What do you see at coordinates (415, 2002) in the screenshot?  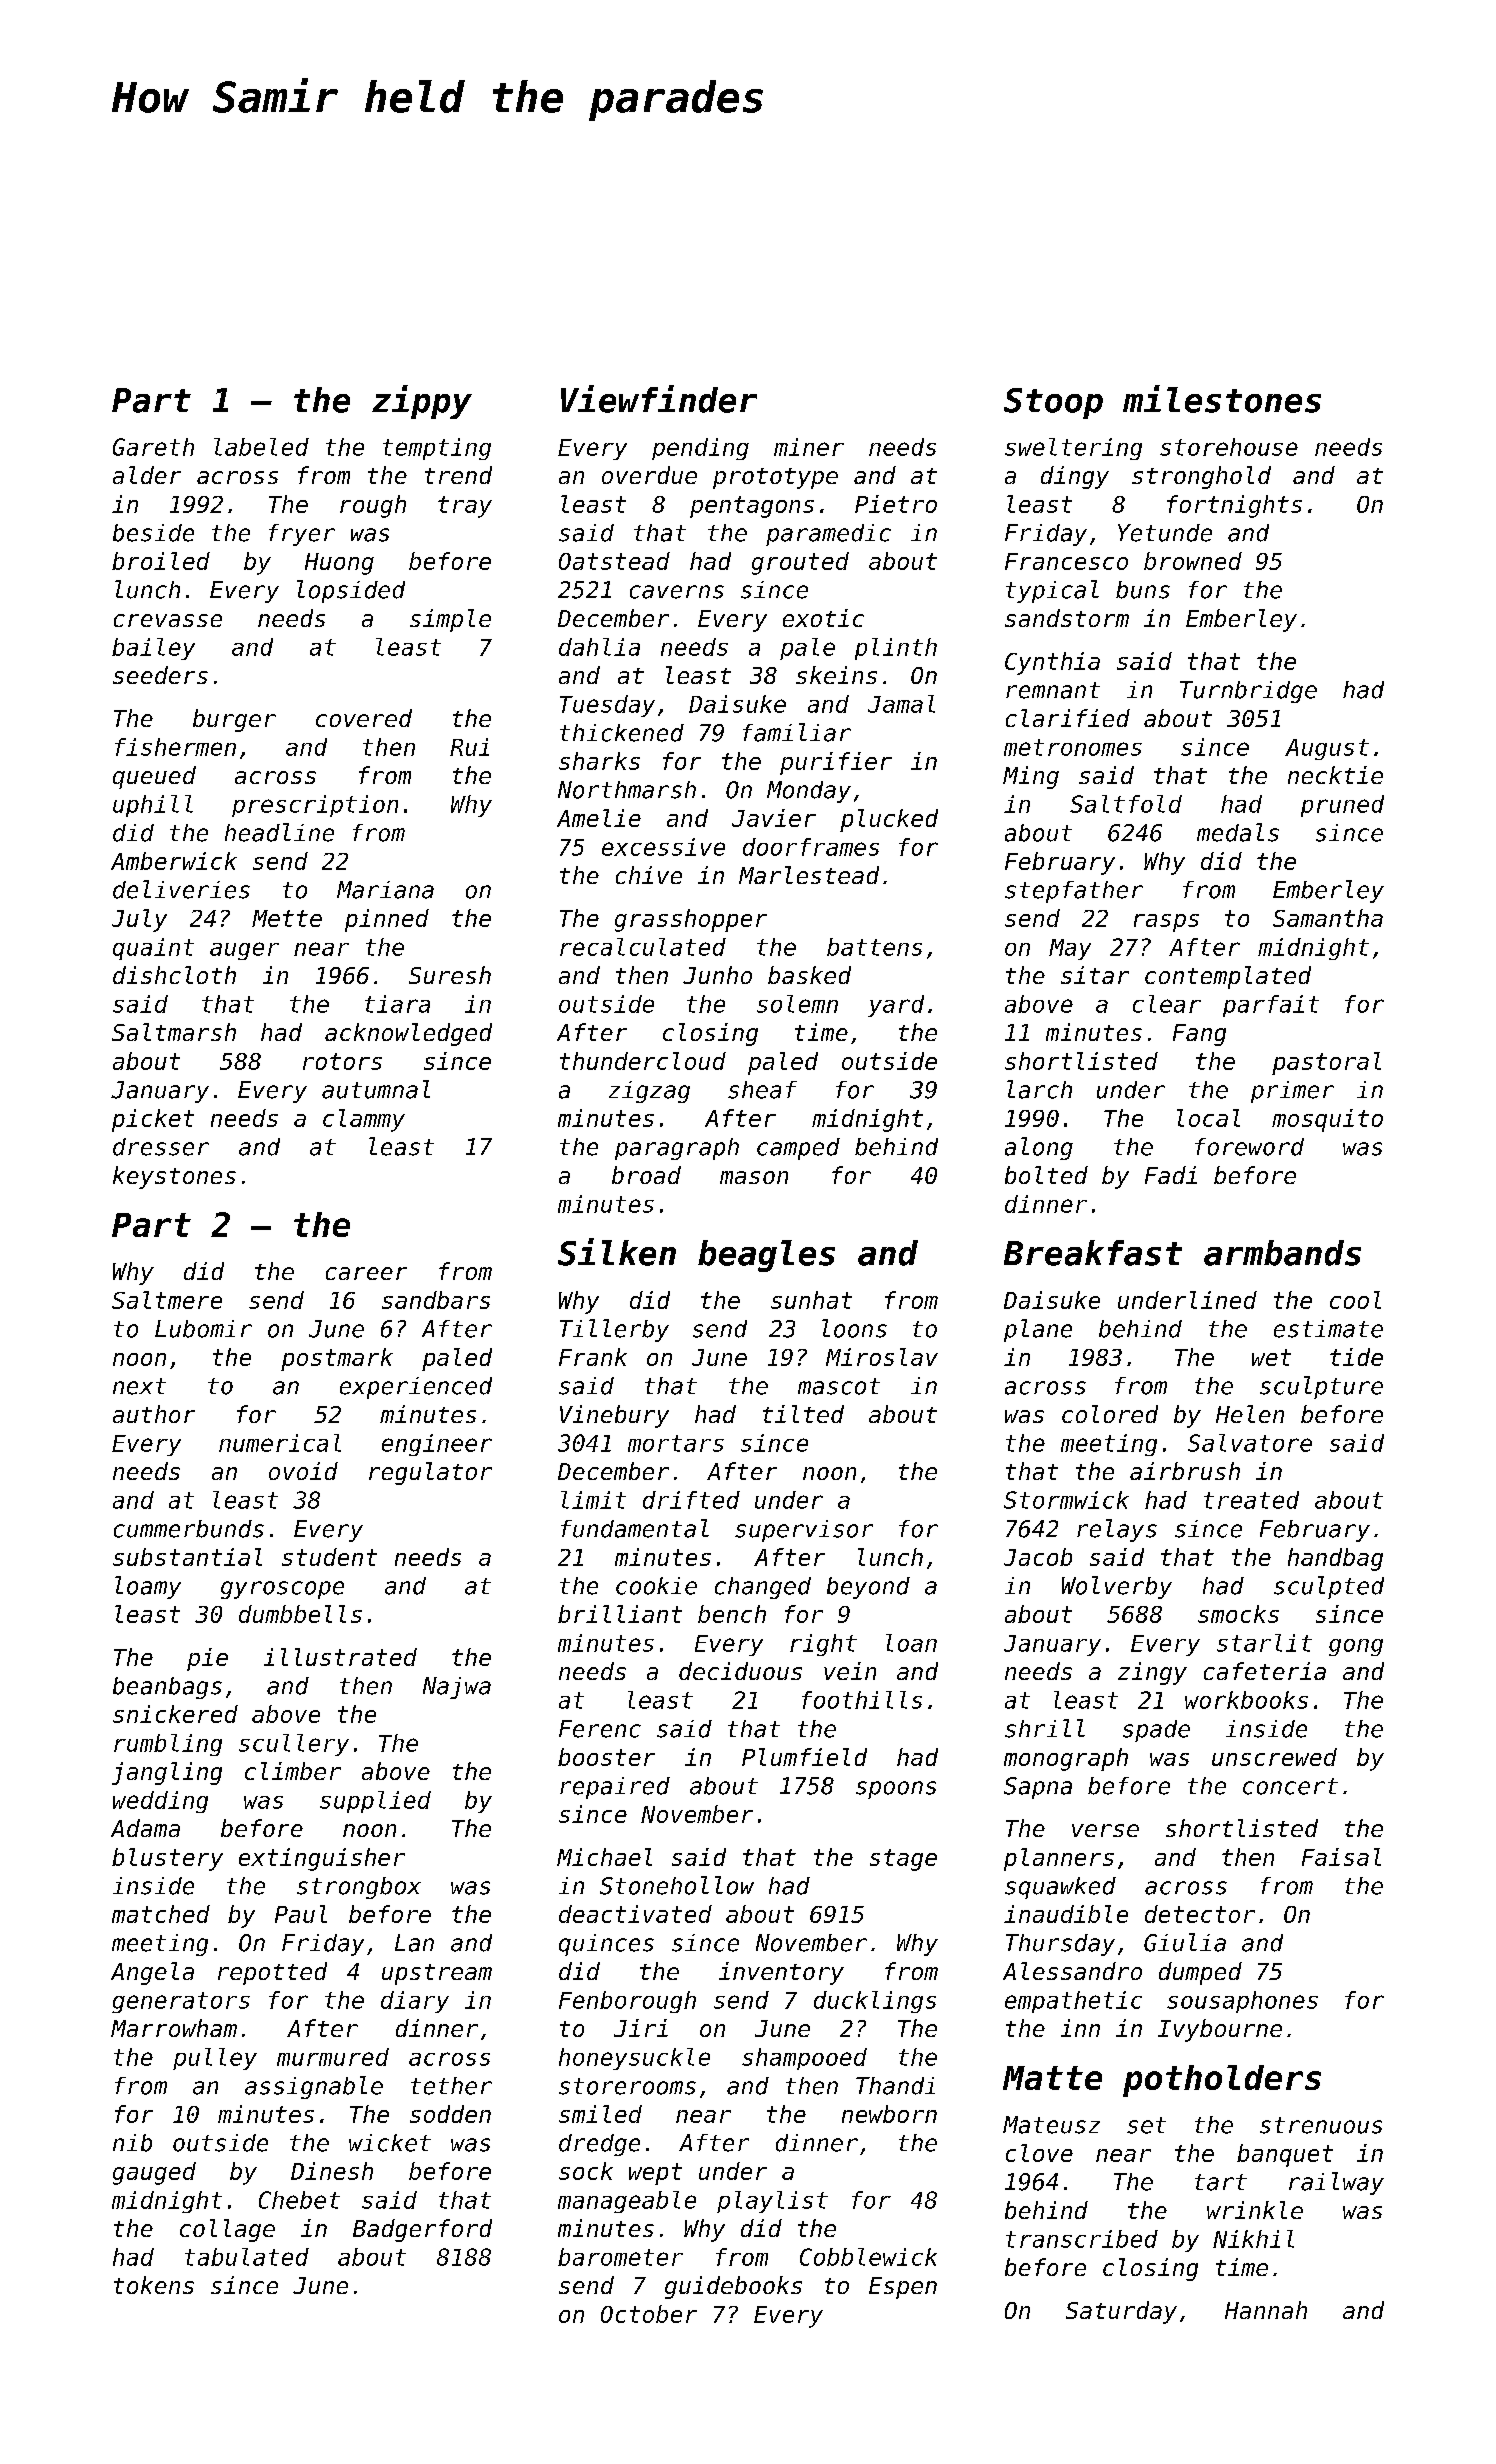 I see `diary` at bounding box center [415, 2002].
